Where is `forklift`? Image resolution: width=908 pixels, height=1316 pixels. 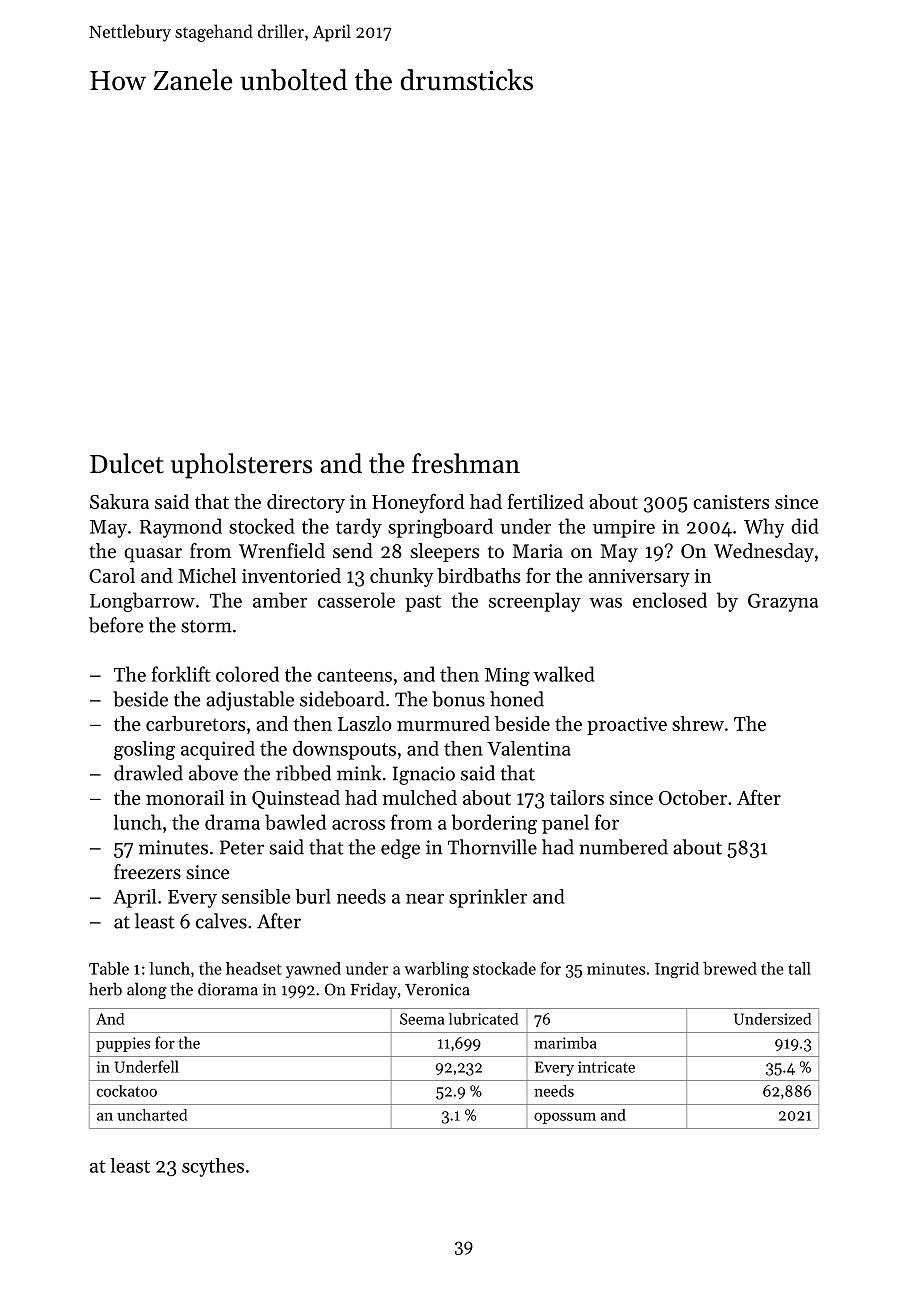 forklift is located at coordinates (181, 674).
